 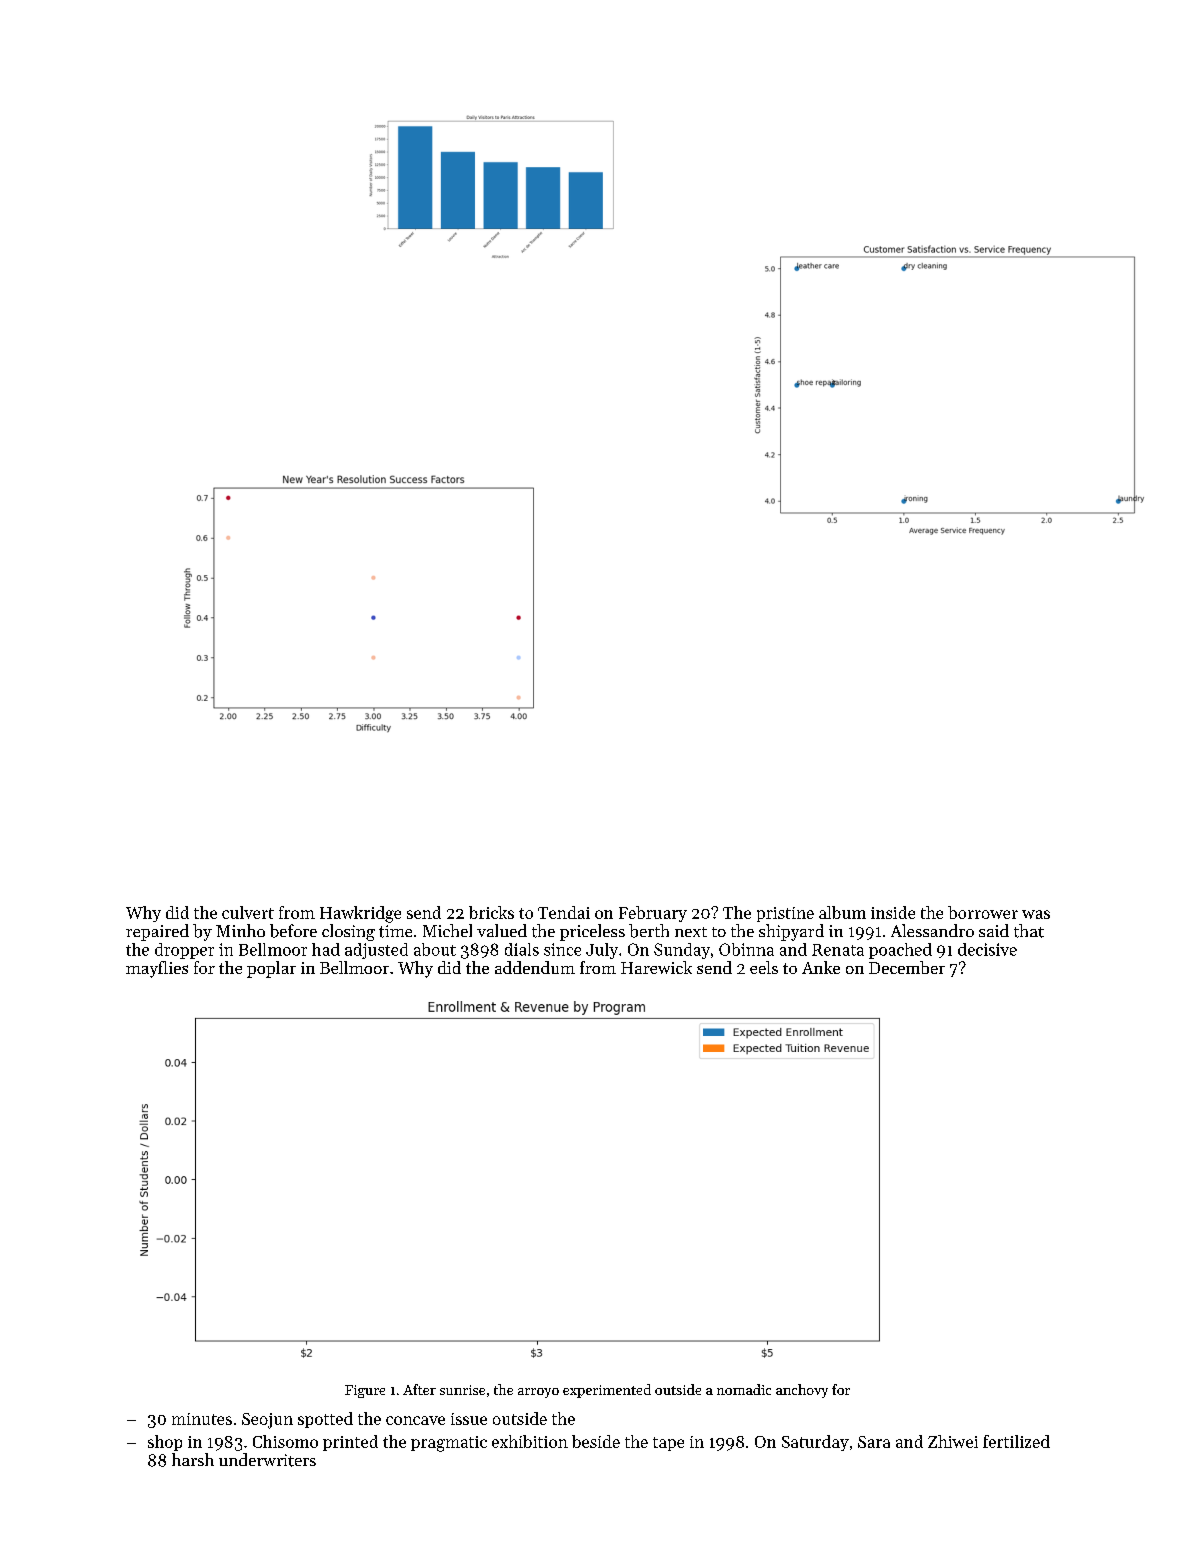 I want to click on underwriters, so click(x=267, y=1460).
